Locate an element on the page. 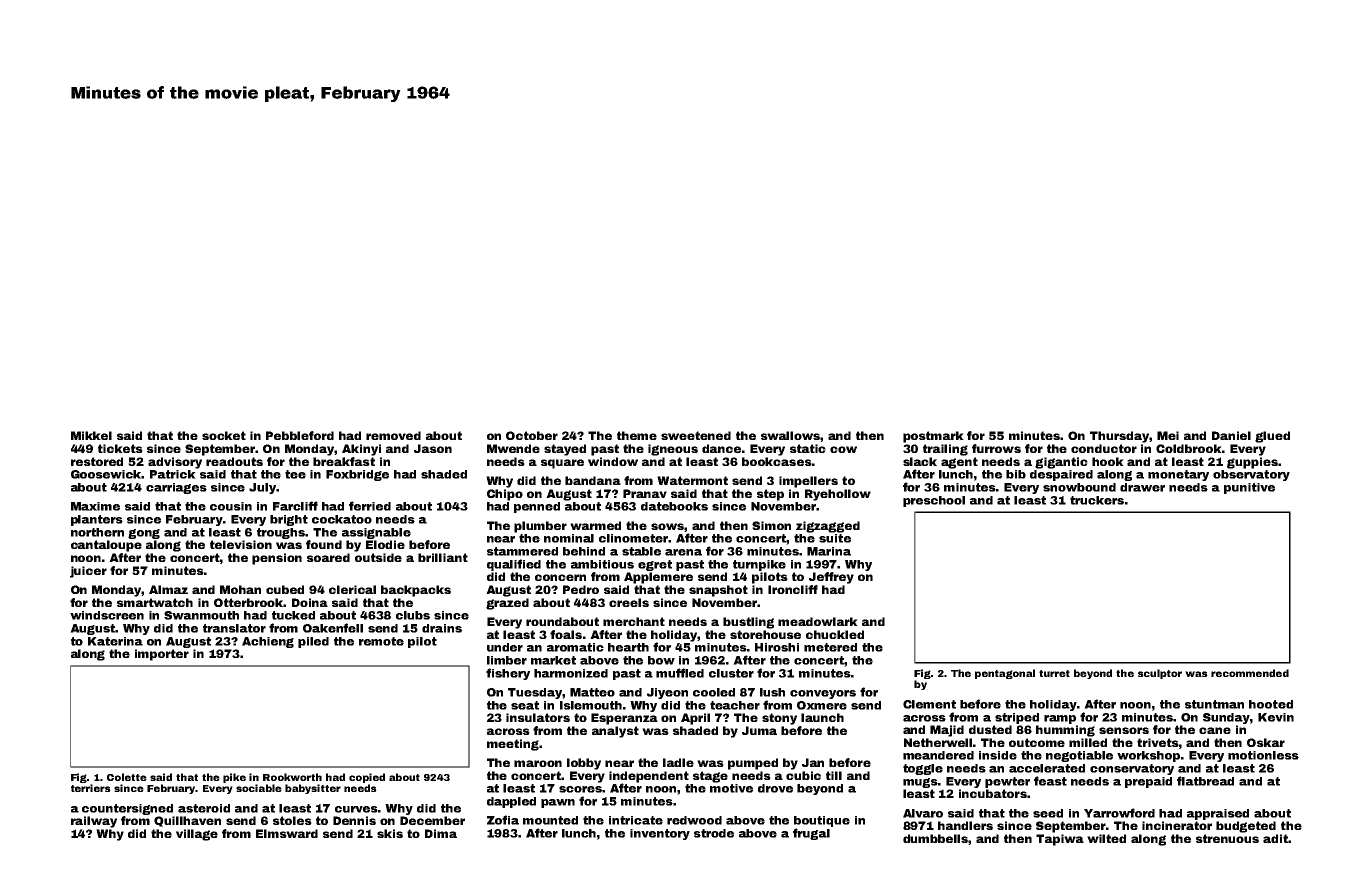  harmonized is located at coordinates (571, 673).
